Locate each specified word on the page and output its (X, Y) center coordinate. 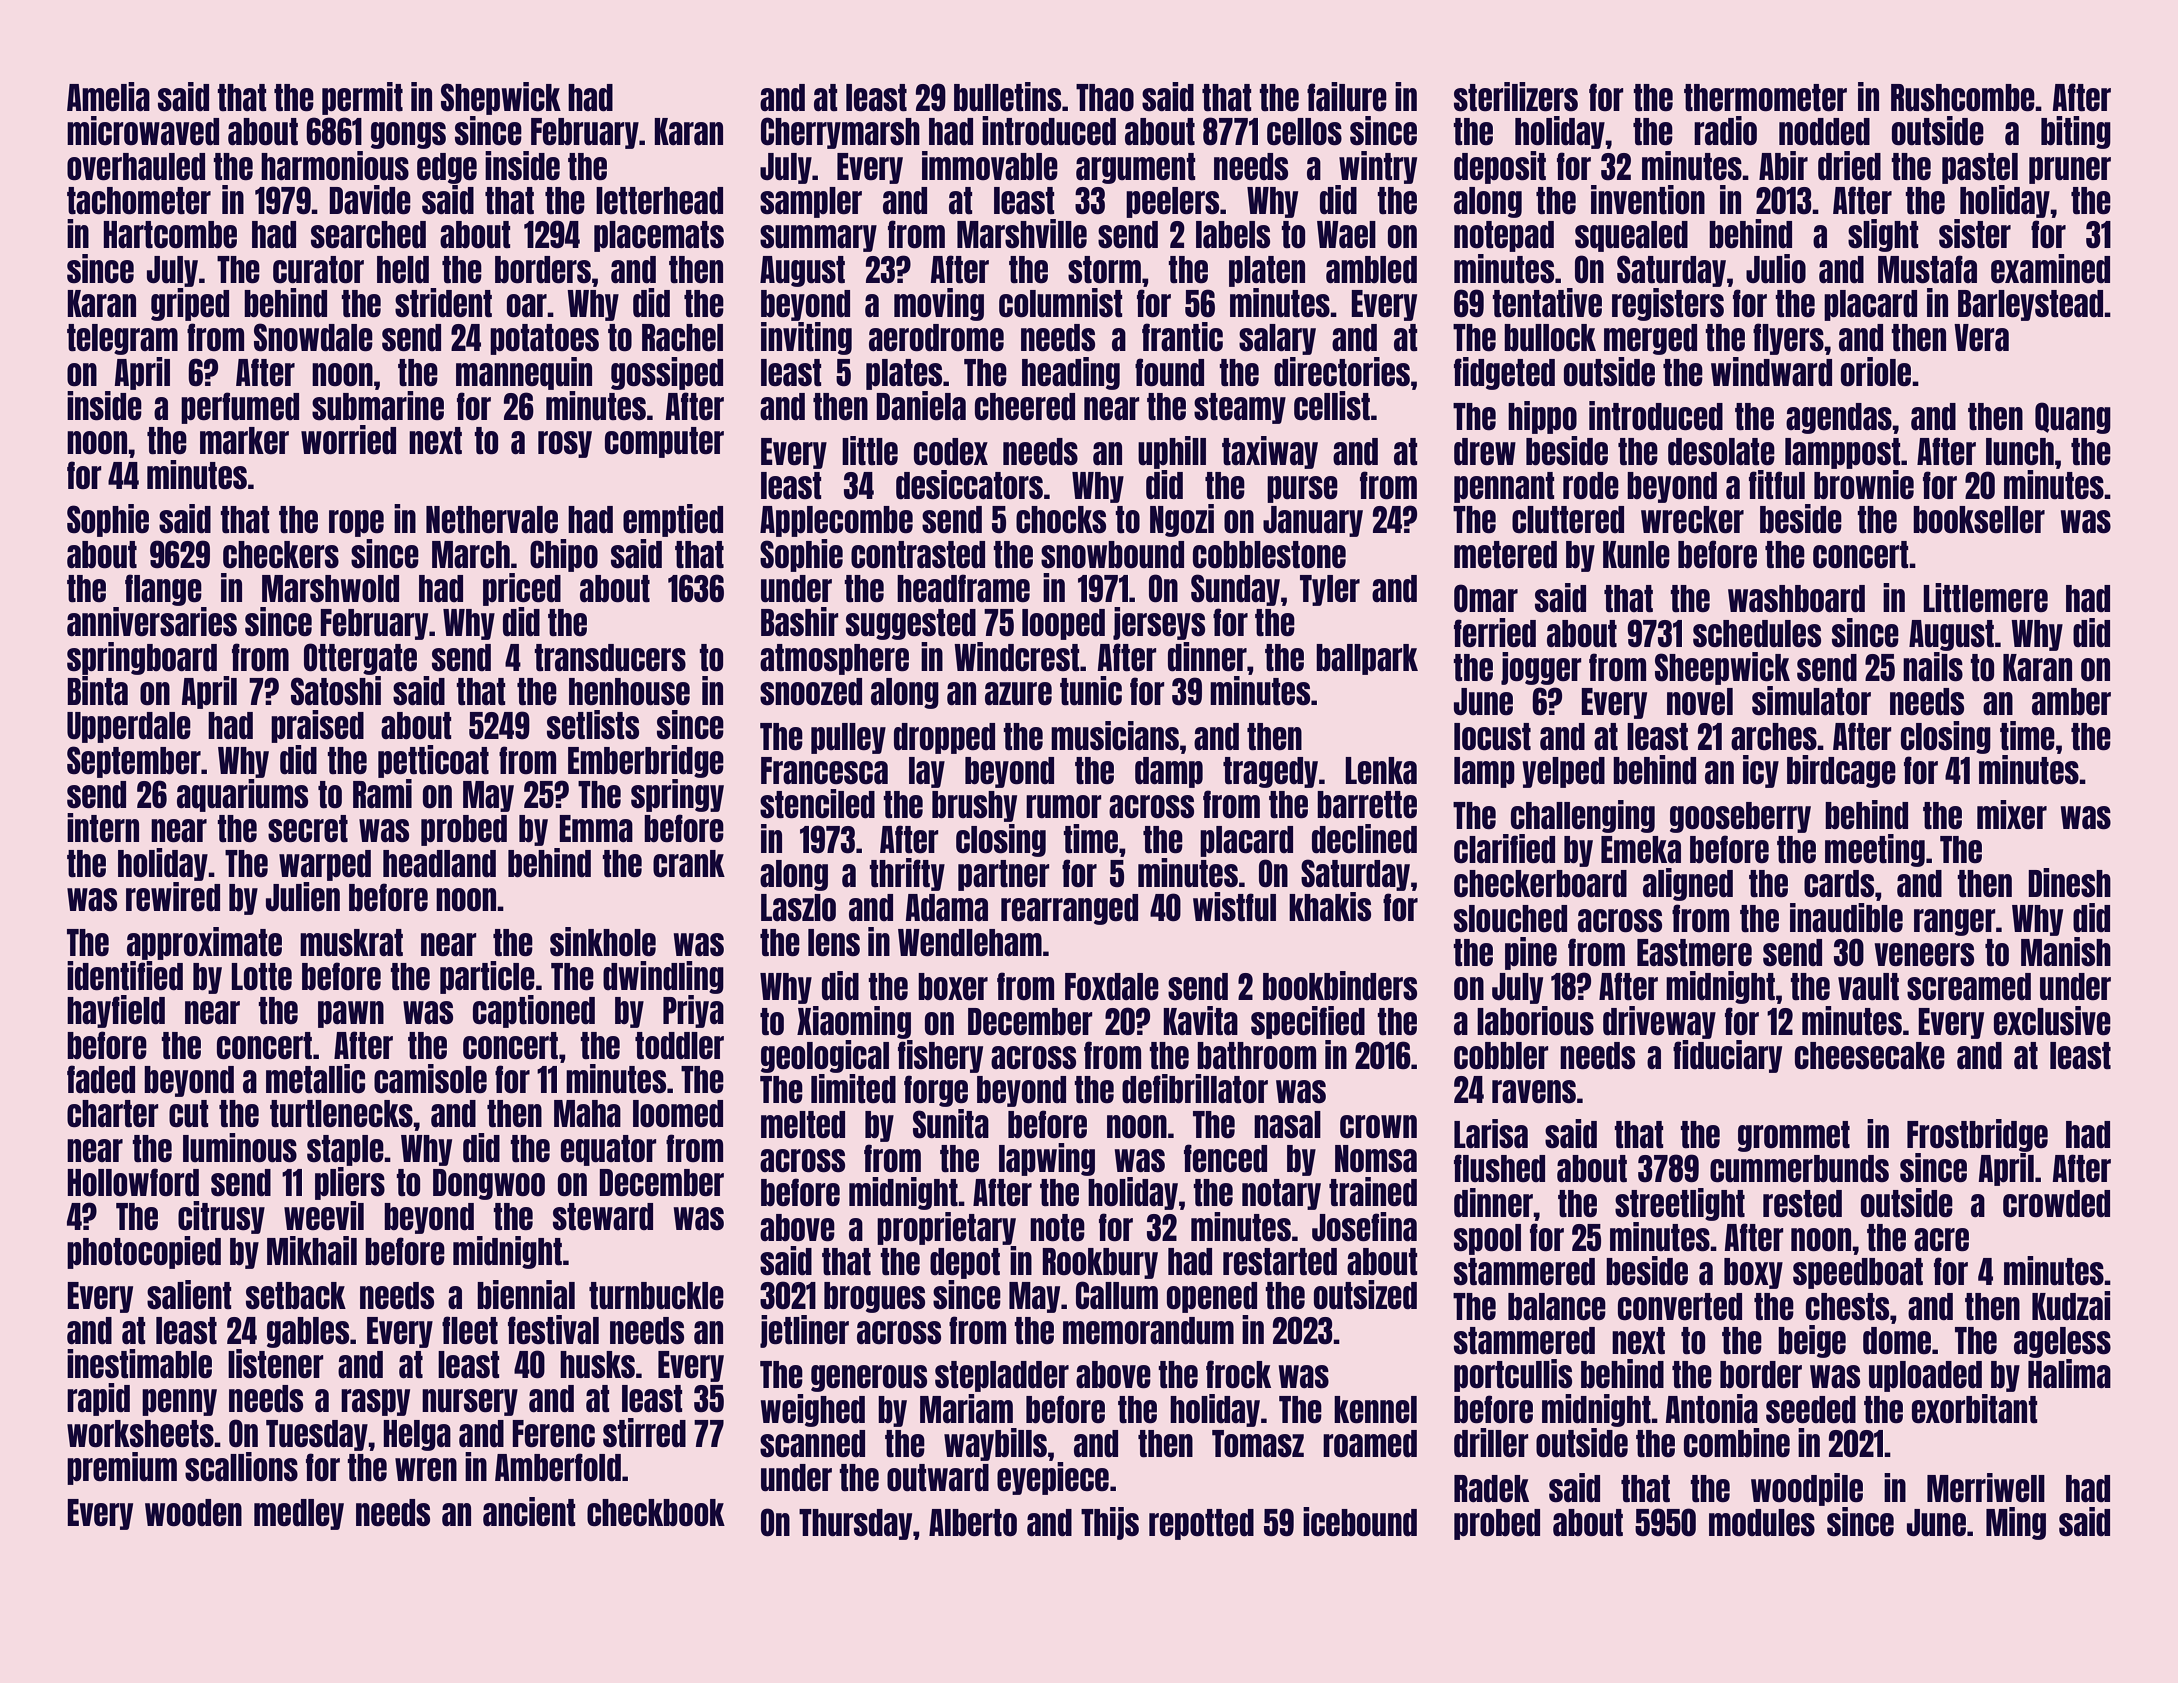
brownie (1864, 485)
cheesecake (1870, 1056)
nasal (1287, 1125)
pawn (351, 1014)
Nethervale (492, 520)
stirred (644, 1432)
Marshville (1022, 234)
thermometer (1765, 98)
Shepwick (501, 98)
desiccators (969, 485)
